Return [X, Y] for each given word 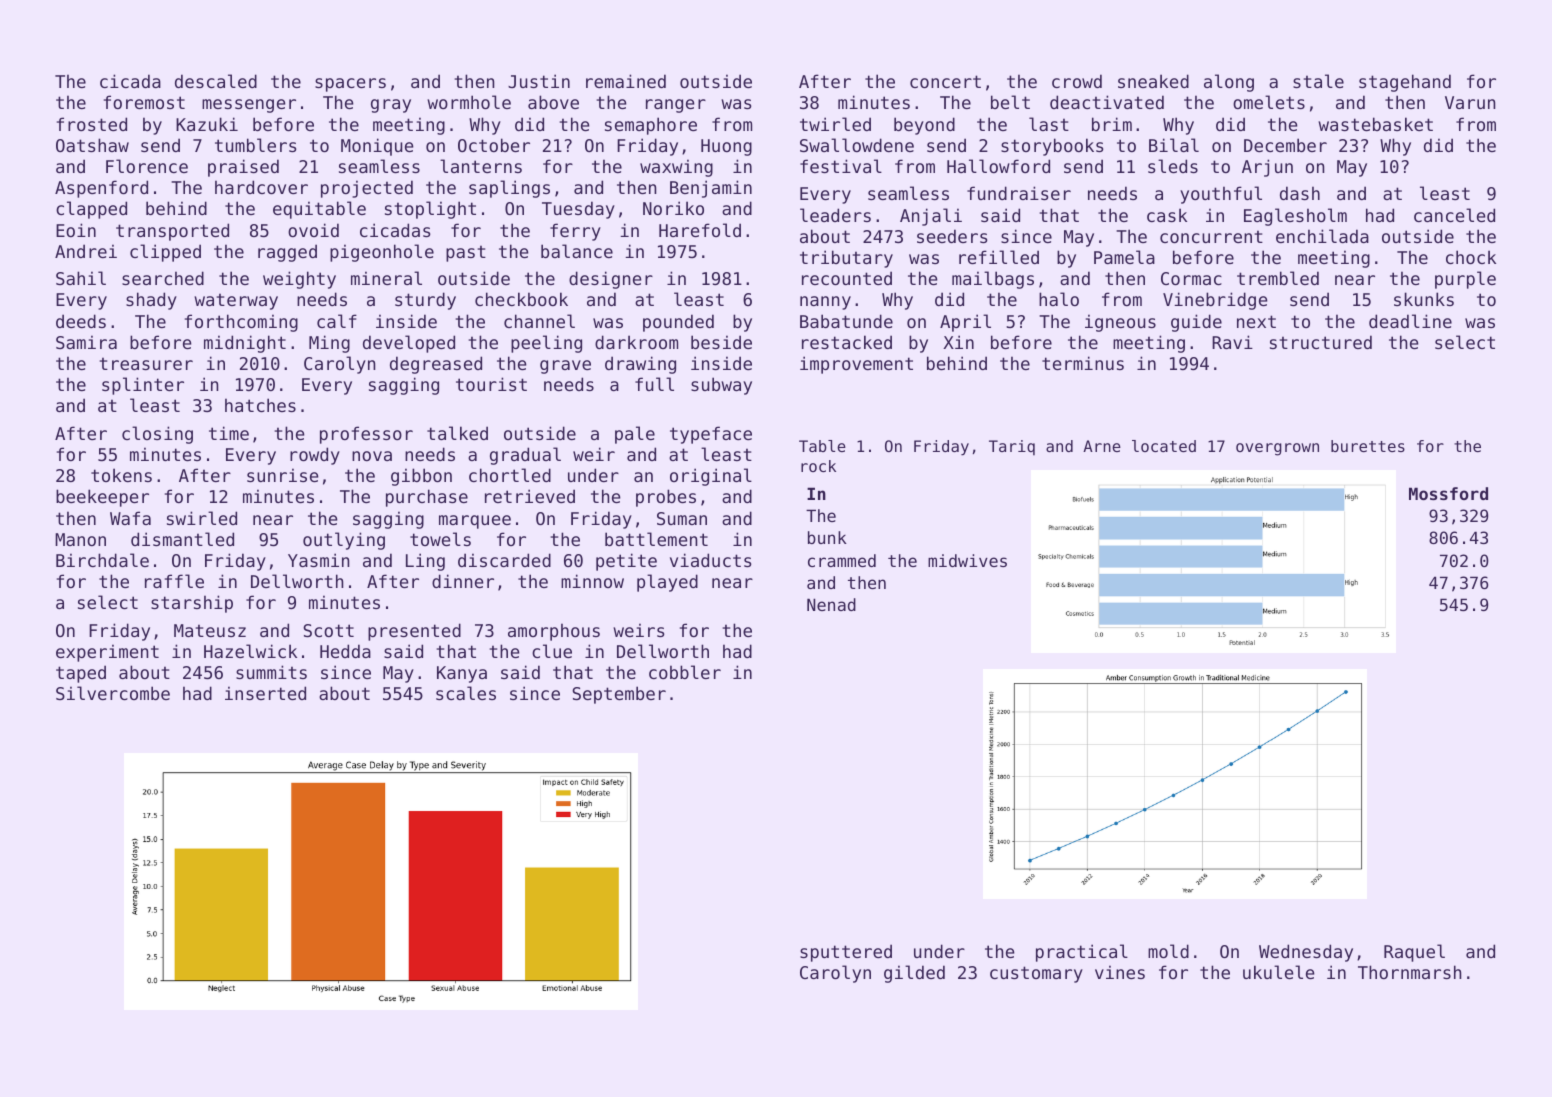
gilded [914, 974]
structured [1321, 342]
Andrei [86, 251]
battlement [656, 539]
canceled [1454, 215]
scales [466, 693]
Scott [328, 630]
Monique [377, 147]
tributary [846, 259]
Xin [958, 342]
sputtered [846, 953]
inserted [265, 693]
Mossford [1448, 493]
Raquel [1414, 953]
